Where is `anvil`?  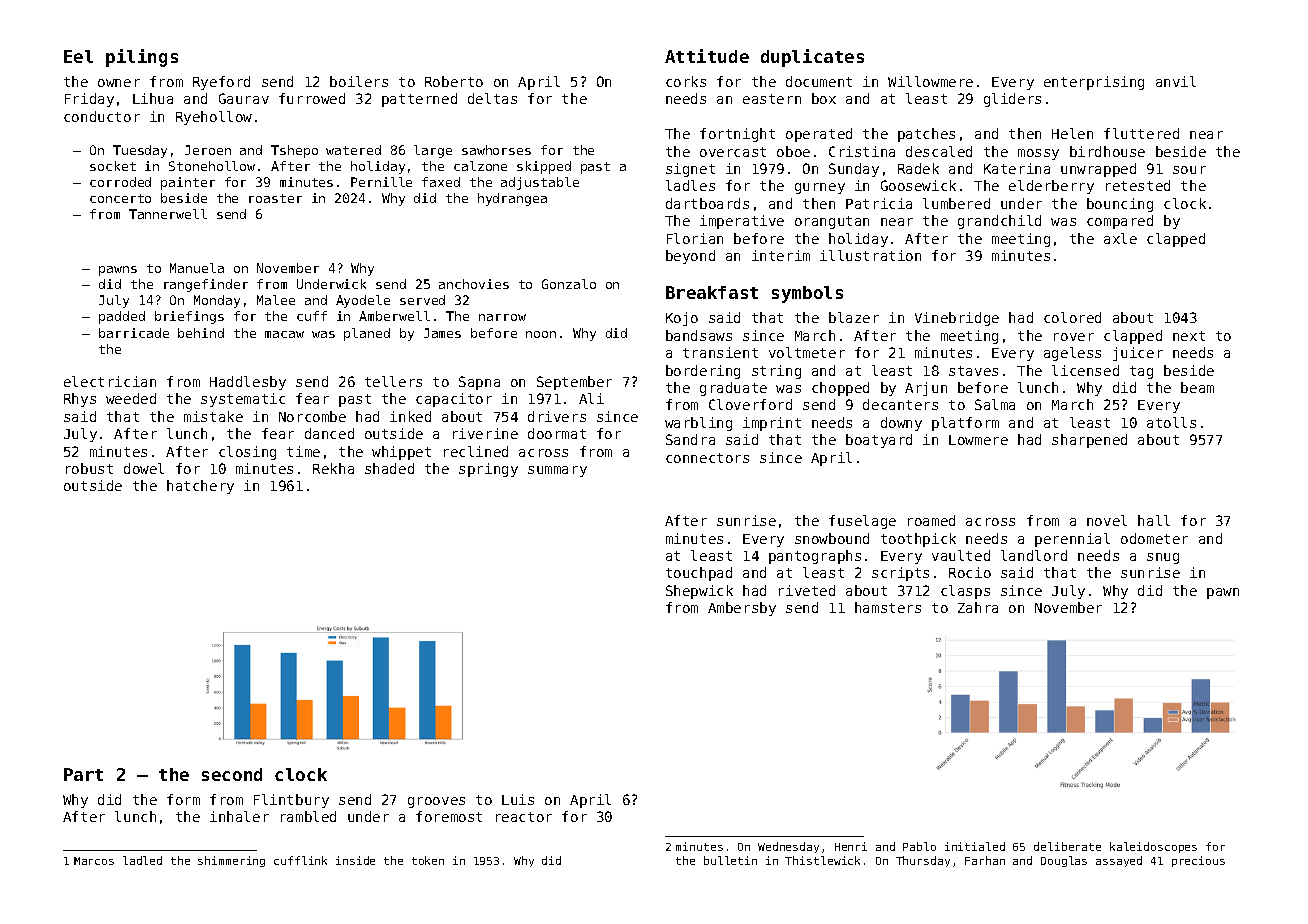 anvil is located at coordinates (1176, 81).
